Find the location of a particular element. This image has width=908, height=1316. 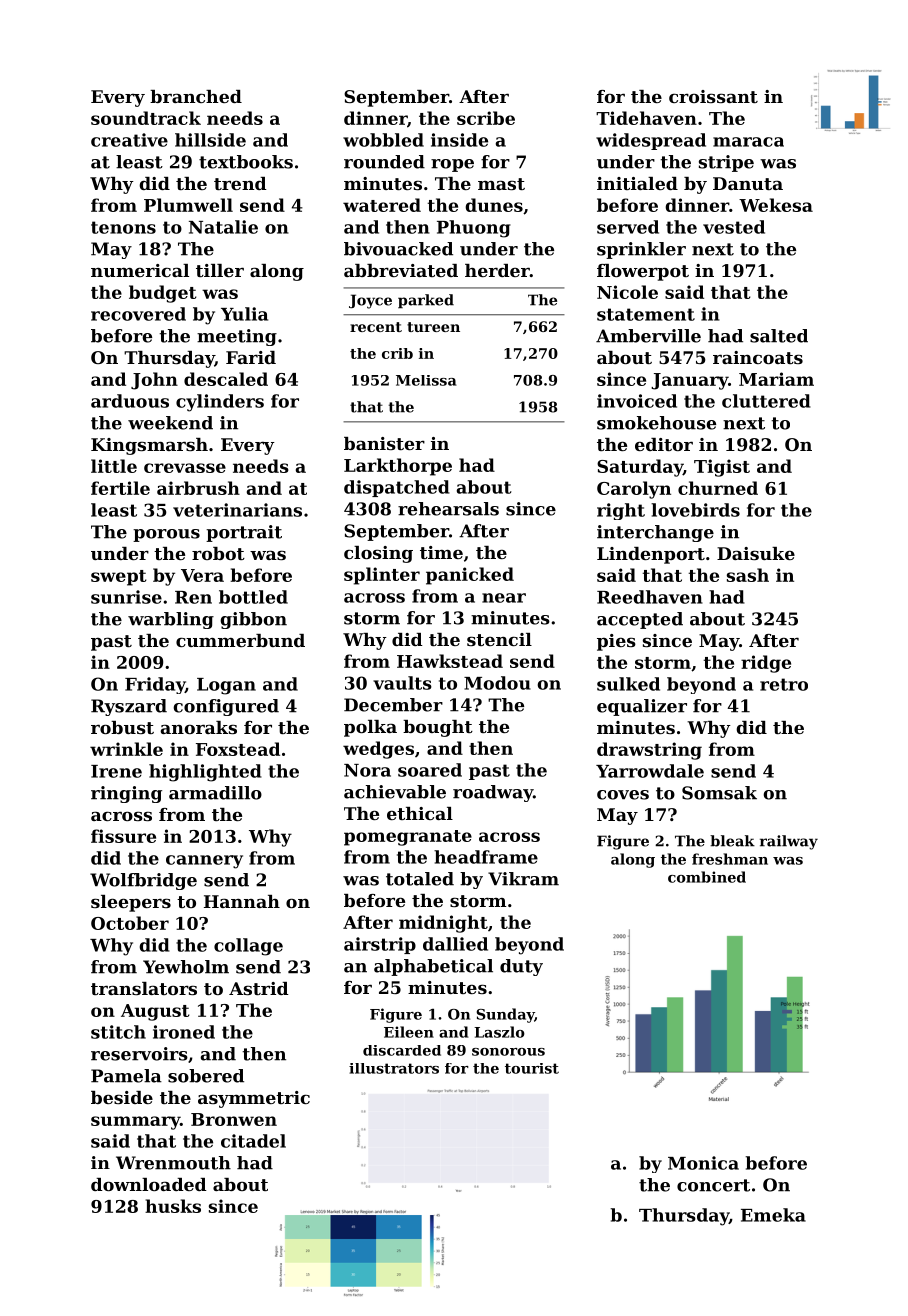

Monica is located at coordinates (703, 1163).
